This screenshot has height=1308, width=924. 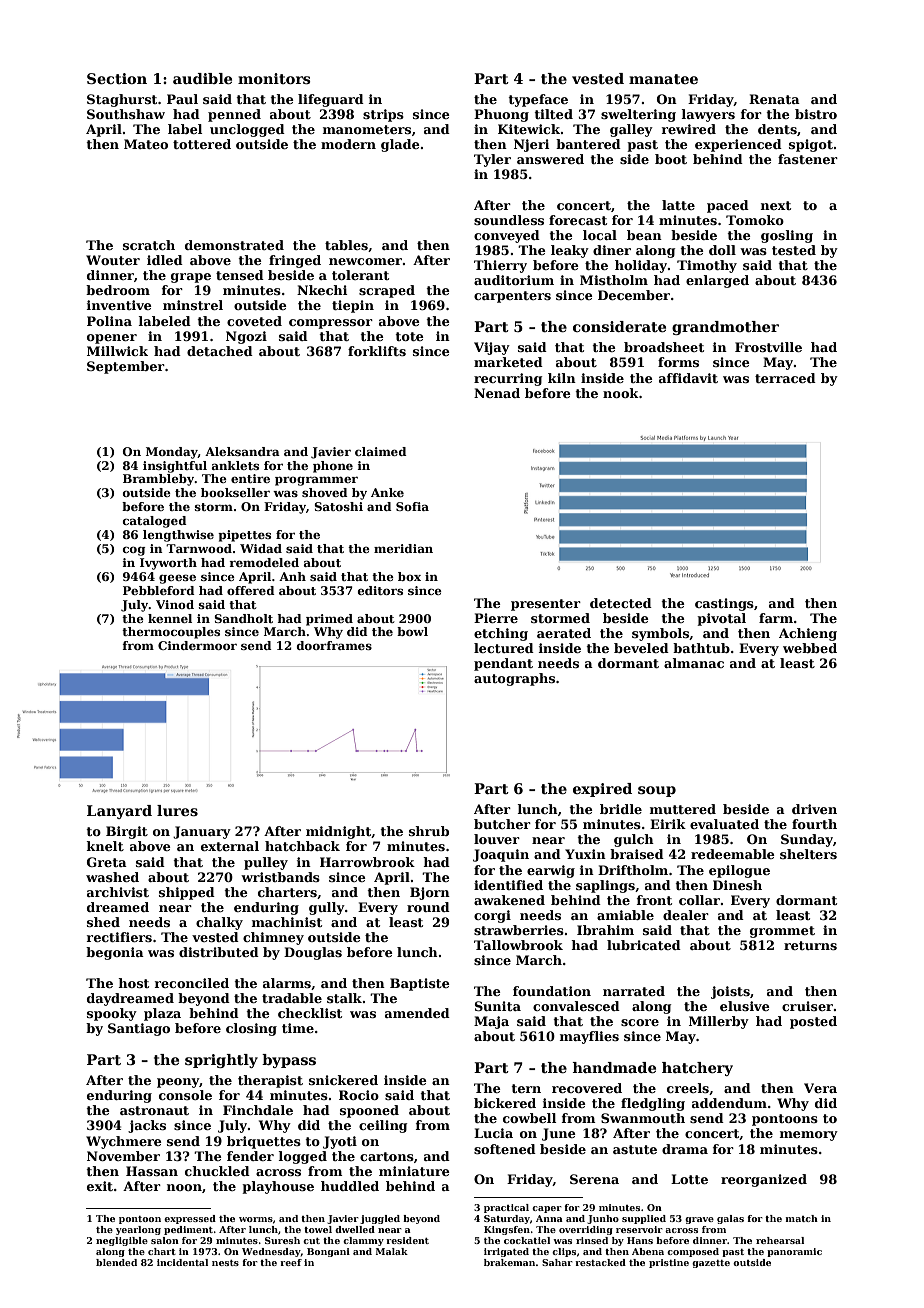 I want to click on nests, so click(x=225, y=1263).
